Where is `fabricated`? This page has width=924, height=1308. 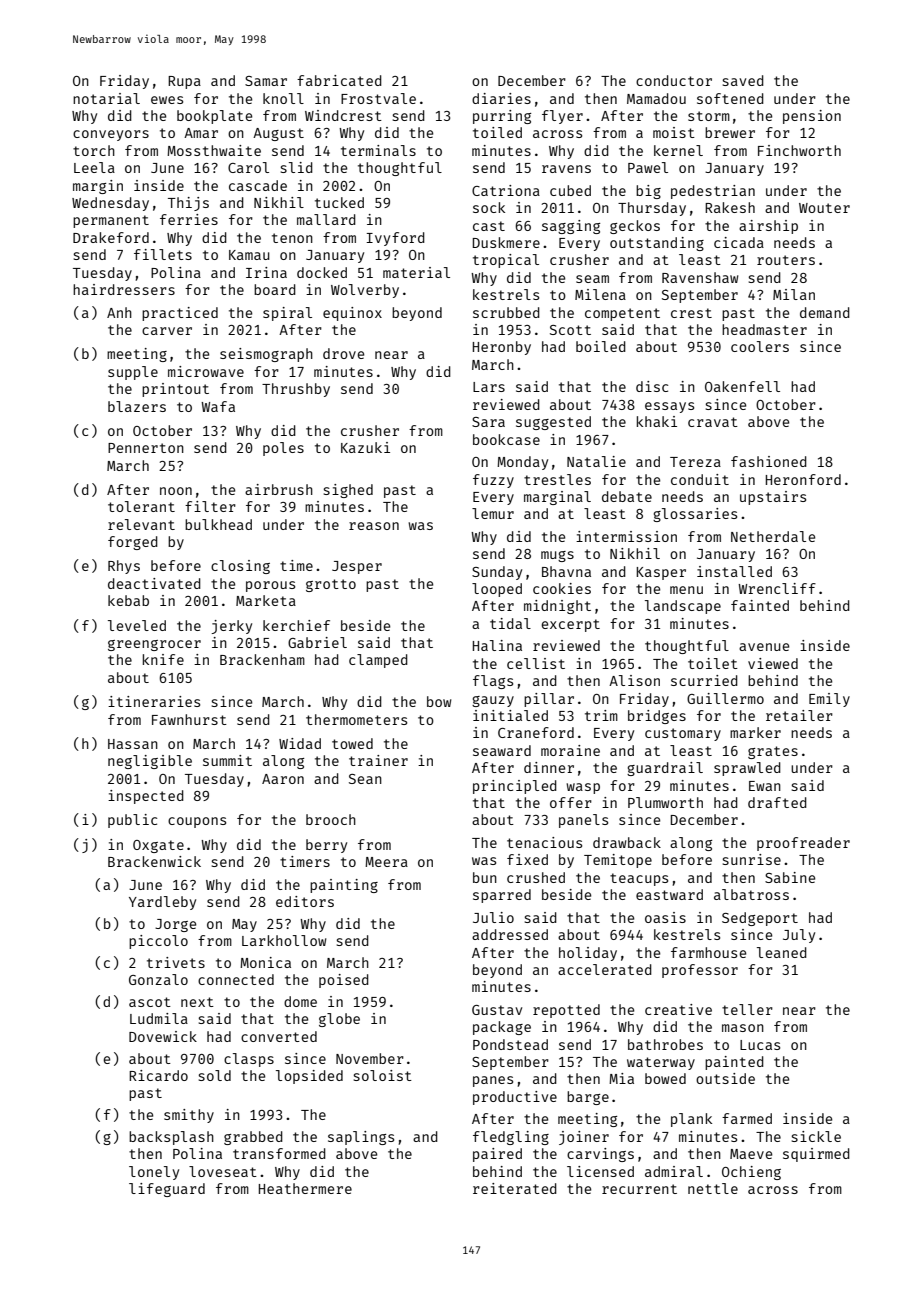
fabricated is located at coordinates (339, 80).
